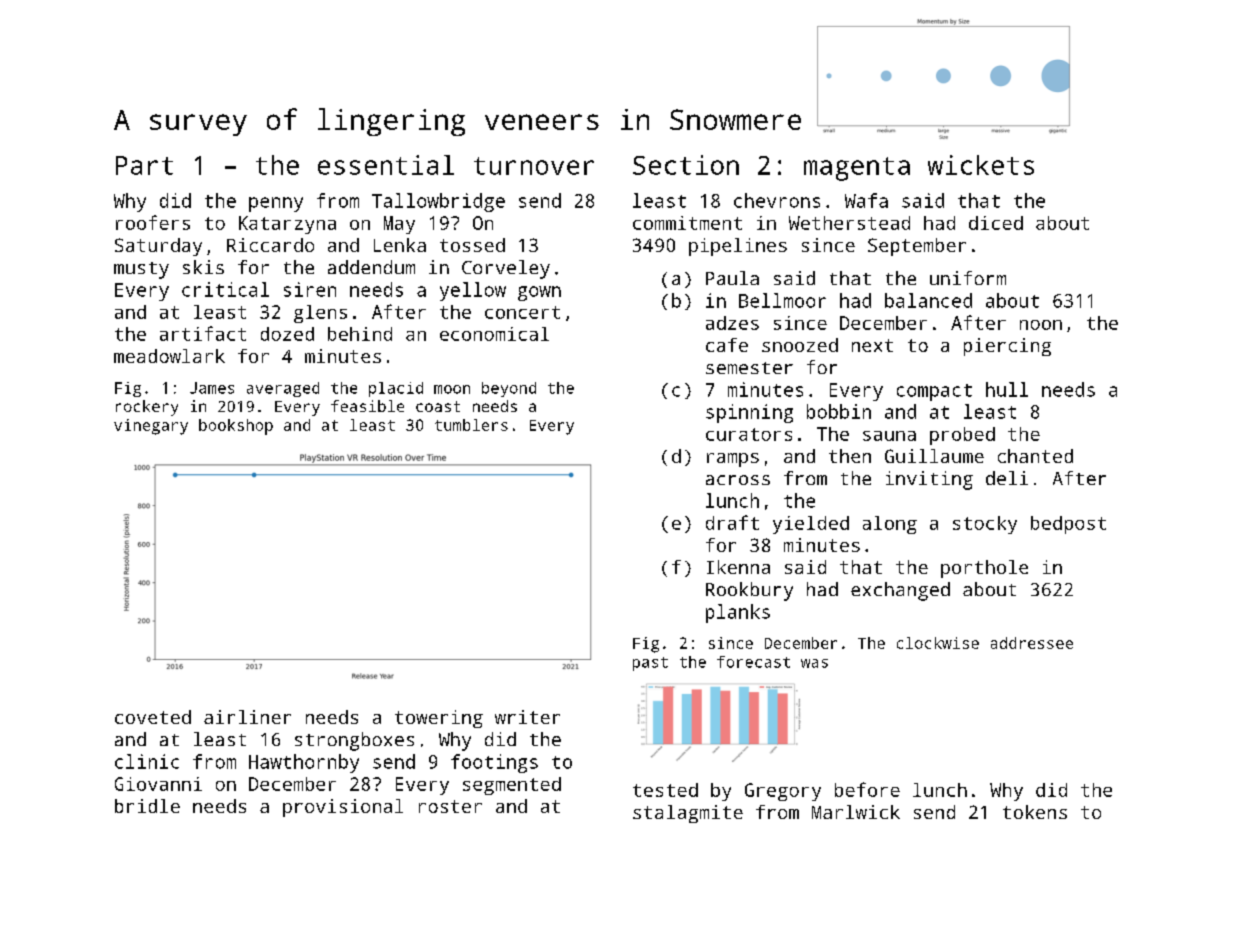  Describe the element at coordinates (938, 643) in the image. I see `clockwise` at that location.
